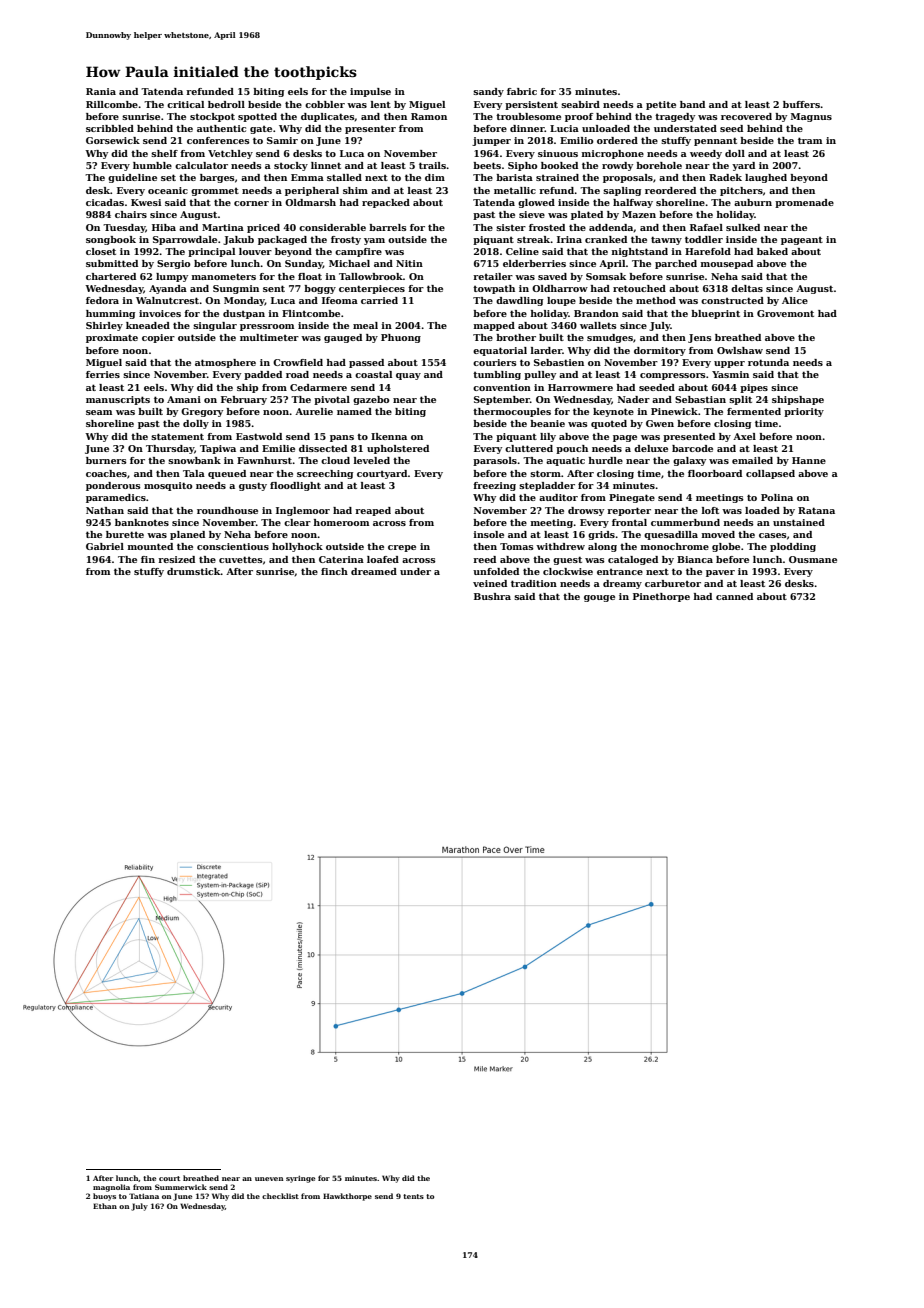 This image has height=1308, width=924. I want to click on tents, so click(413, 1196).
